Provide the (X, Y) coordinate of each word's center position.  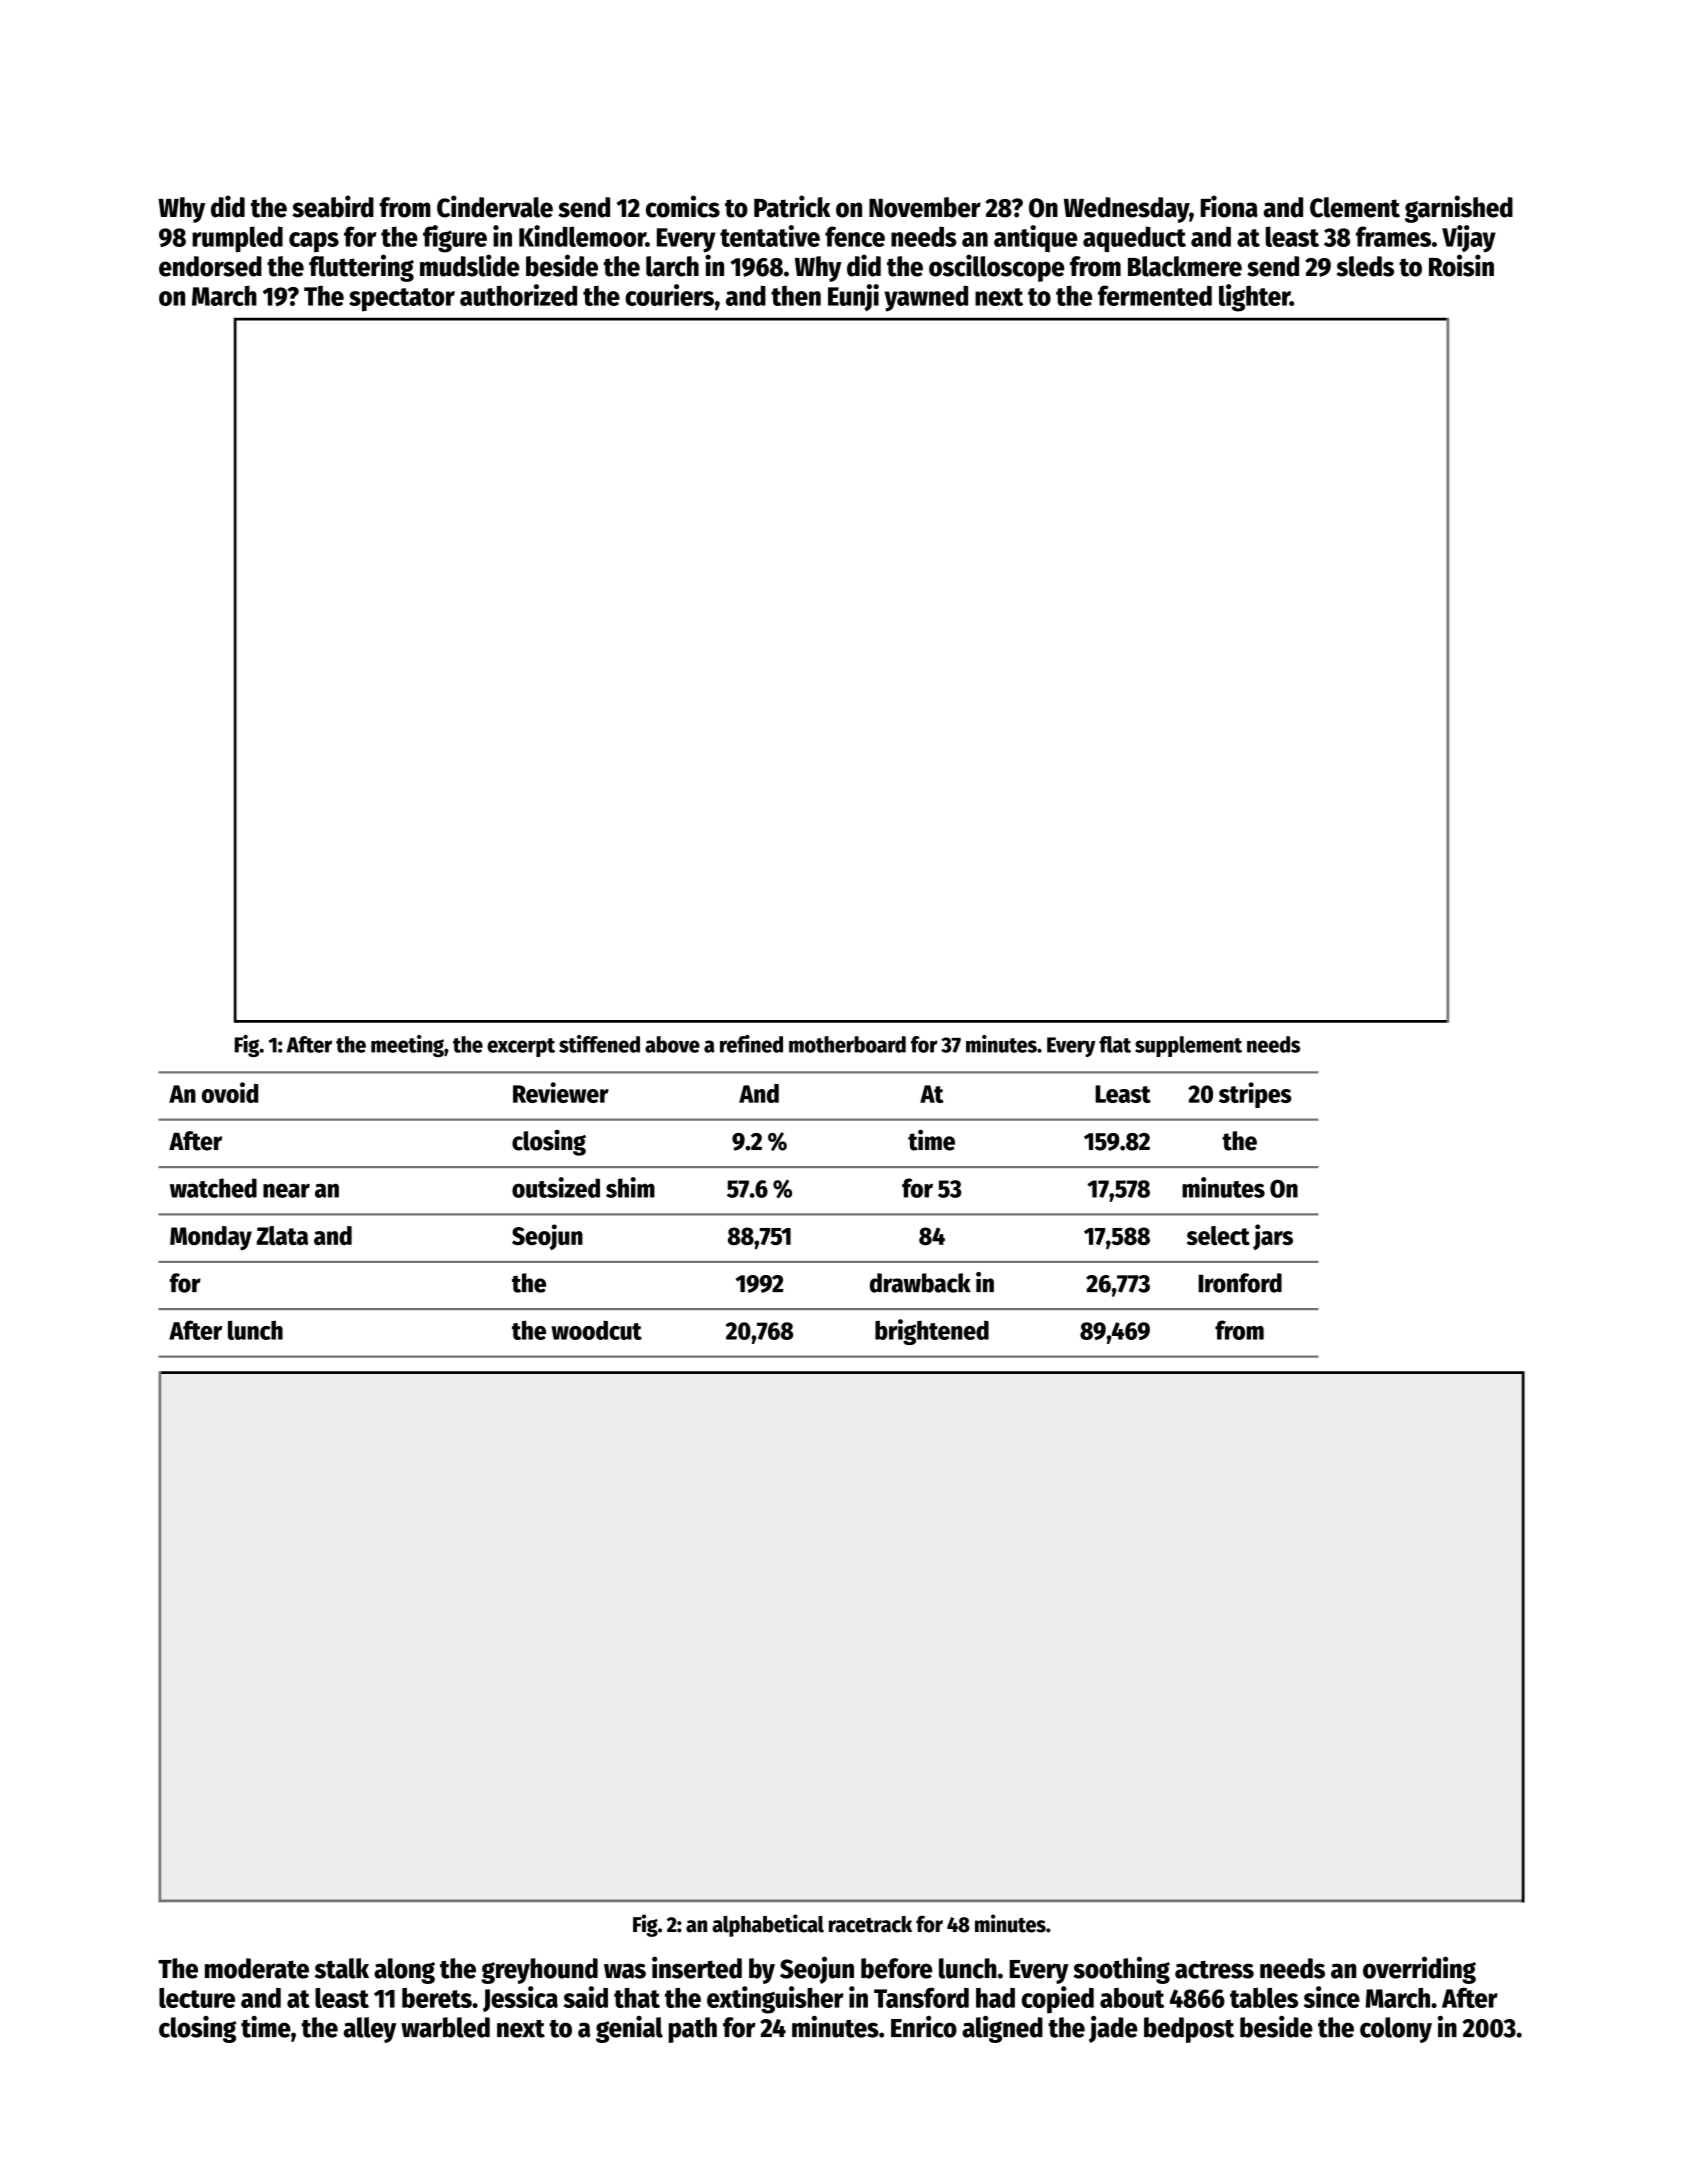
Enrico (924, 2027)
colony (1396, 2030)
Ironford (1240, 1283)
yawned (926, 298)
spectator (402, 300)
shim (630, 1187)
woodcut (596, 1330)
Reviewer (561, 1092)
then (796, 296)
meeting (407, 1046)
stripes (1255, 1095)
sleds (1365, 266)
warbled (445, 2027)
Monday (211, 1238)
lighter (1254, 298)
